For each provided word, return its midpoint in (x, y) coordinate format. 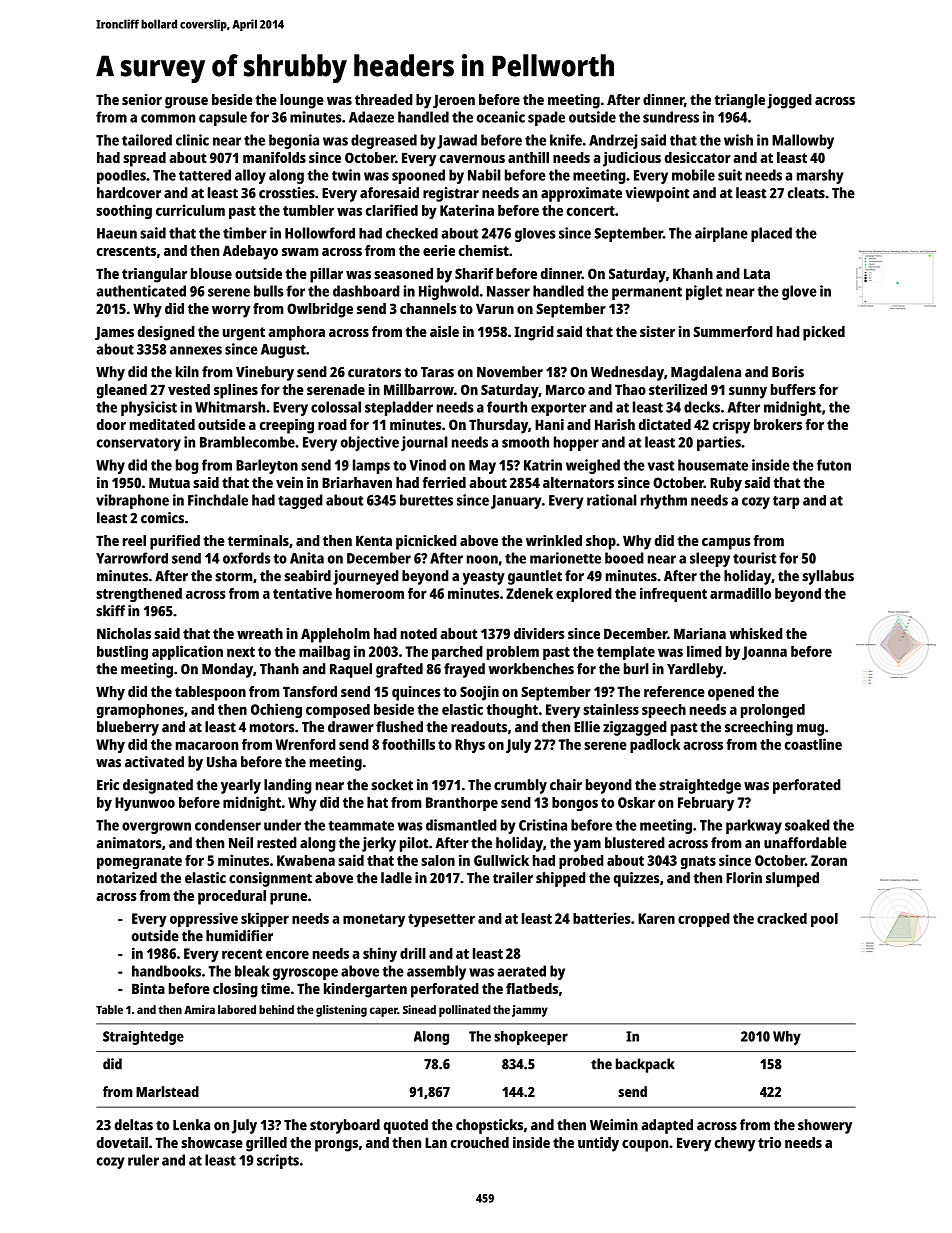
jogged (789, 101)
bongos (575, 804)
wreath (260, 633)
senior (142, 99)
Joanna (764, 653)
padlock (655, 746)
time (275, 988)
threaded (384, 99)
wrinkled (554, 540)
